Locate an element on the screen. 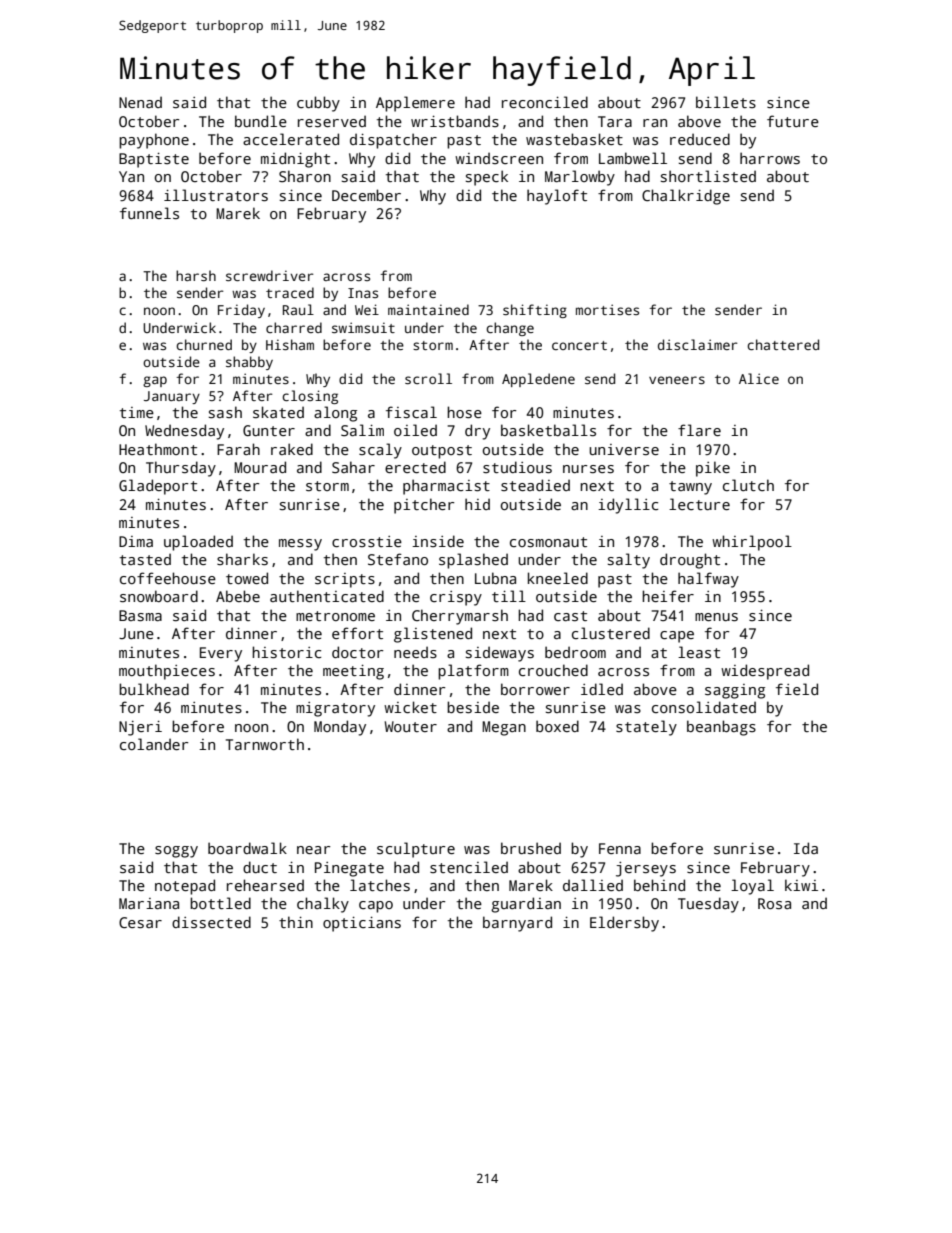  Applemere is located at coordinates (415, 104).
